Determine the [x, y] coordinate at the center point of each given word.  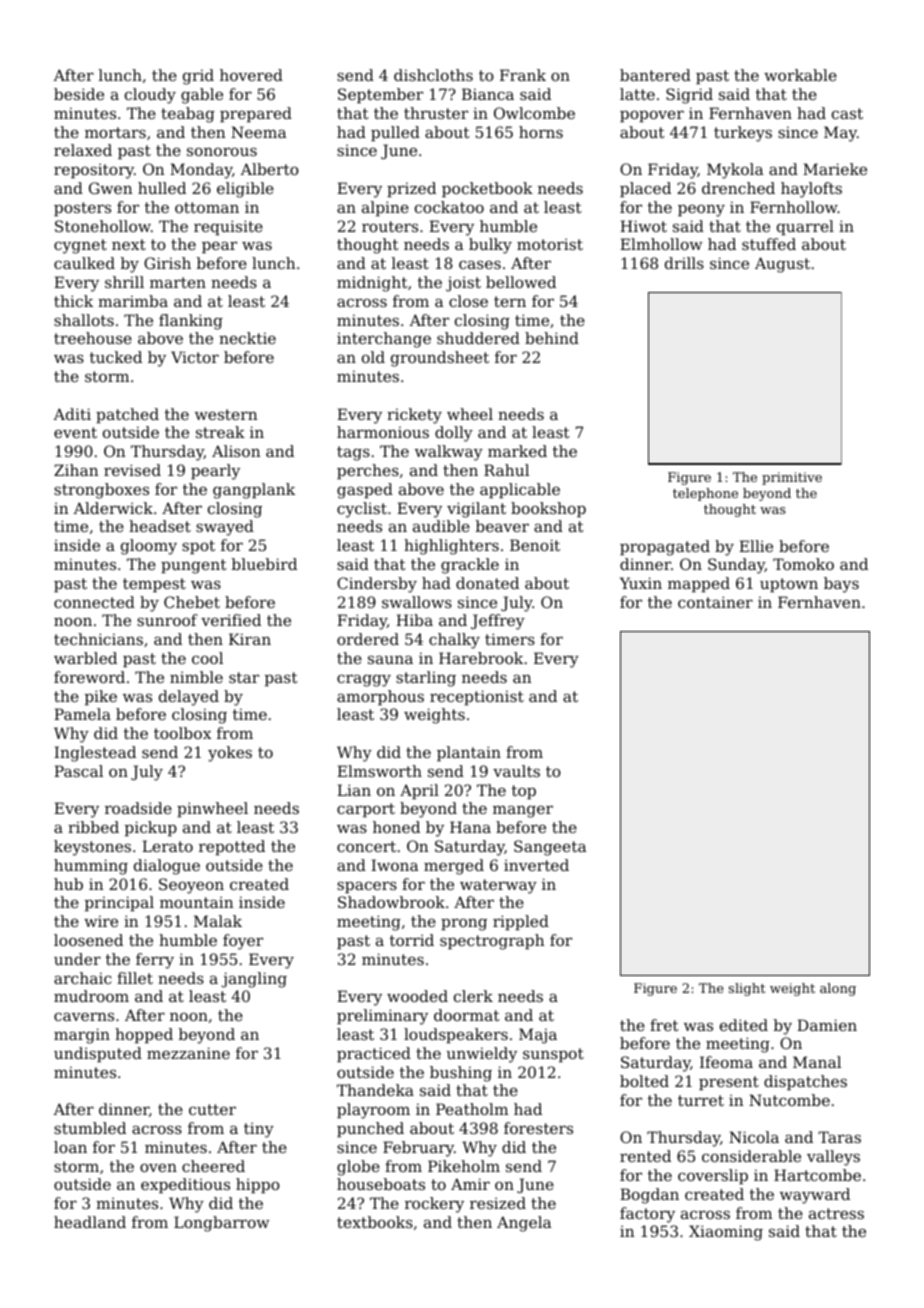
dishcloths [433, 75]
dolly [454, 434]
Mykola [735, 171]
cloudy [150, 96]
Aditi [72, 414]
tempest [154, 585]
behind [552, 338]
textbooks [375, 1222]
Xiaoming [726, 1233]
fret [664, 1025]
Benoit [535, 545]
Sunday [736, 566]
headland [90, 1222]
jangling [254, 980]
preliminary [382, 1017]
